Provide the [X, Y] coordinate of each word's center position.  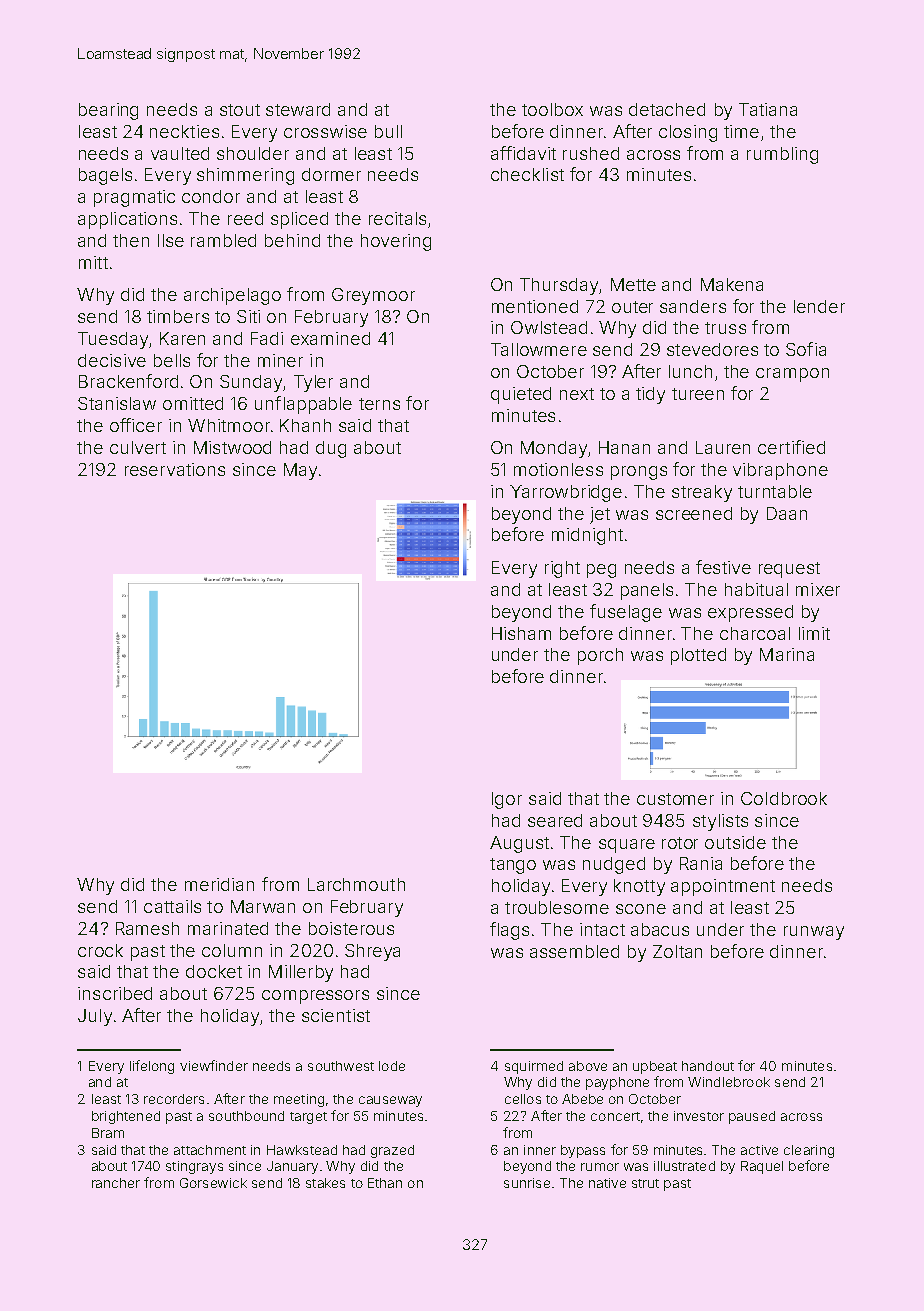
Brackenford [128, 381]
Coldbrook [784, 798]
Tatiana [768, 109]
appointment [723, 887]
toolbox [552, 109]
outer [632, 307]
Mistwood [232, 447]
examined [330, 338]
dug [331, 449]
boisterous [351, 928]
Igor [507, 800]
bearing [108, 111]
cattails [172, 906]
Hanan [624, 447]
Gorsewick [213, 1183]
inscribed [115, 993]
